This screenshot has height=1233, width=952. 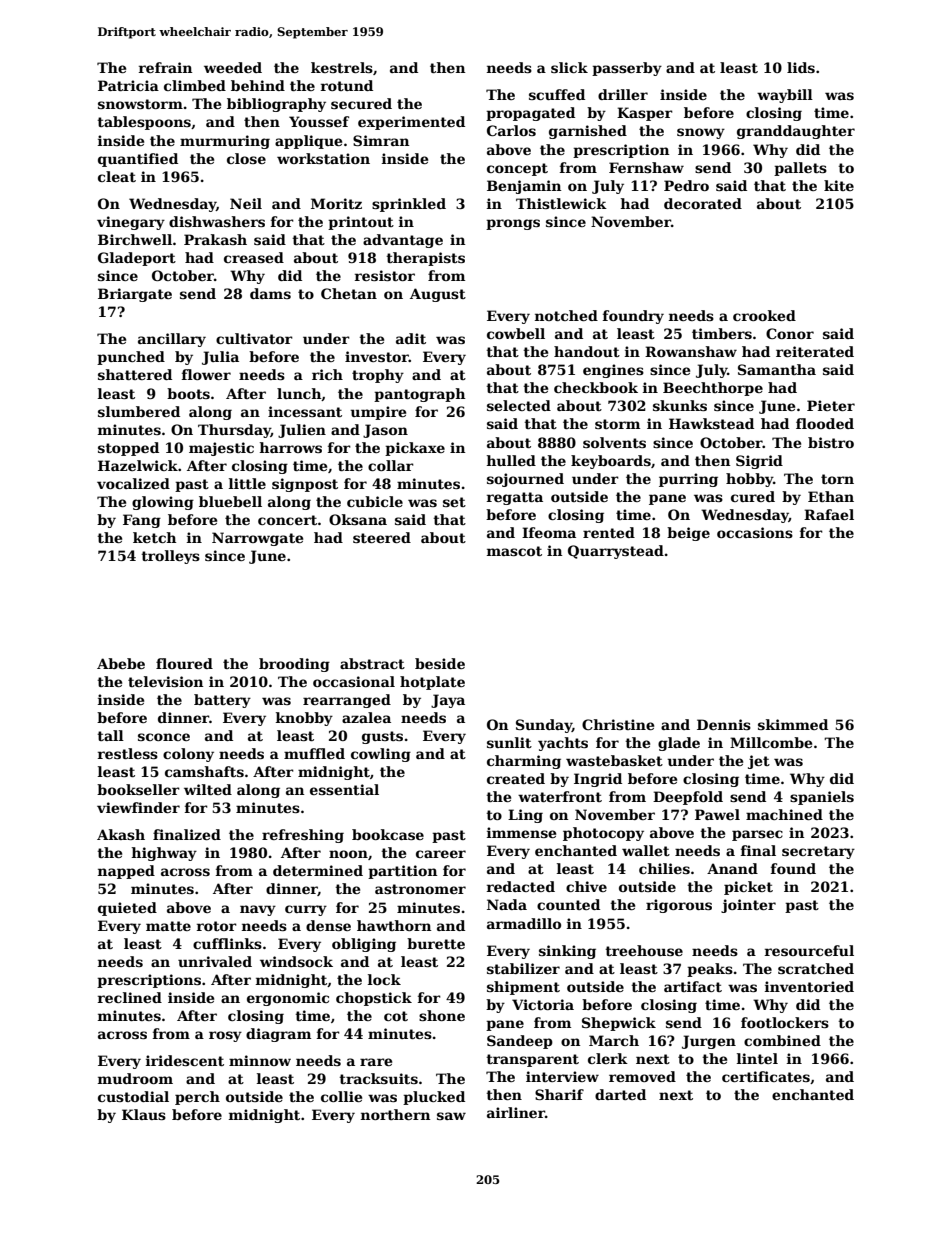 What do you see at coordinates (341, 1096) in the screenshot?
I see `collie` at bounding box center [341, 1096].
